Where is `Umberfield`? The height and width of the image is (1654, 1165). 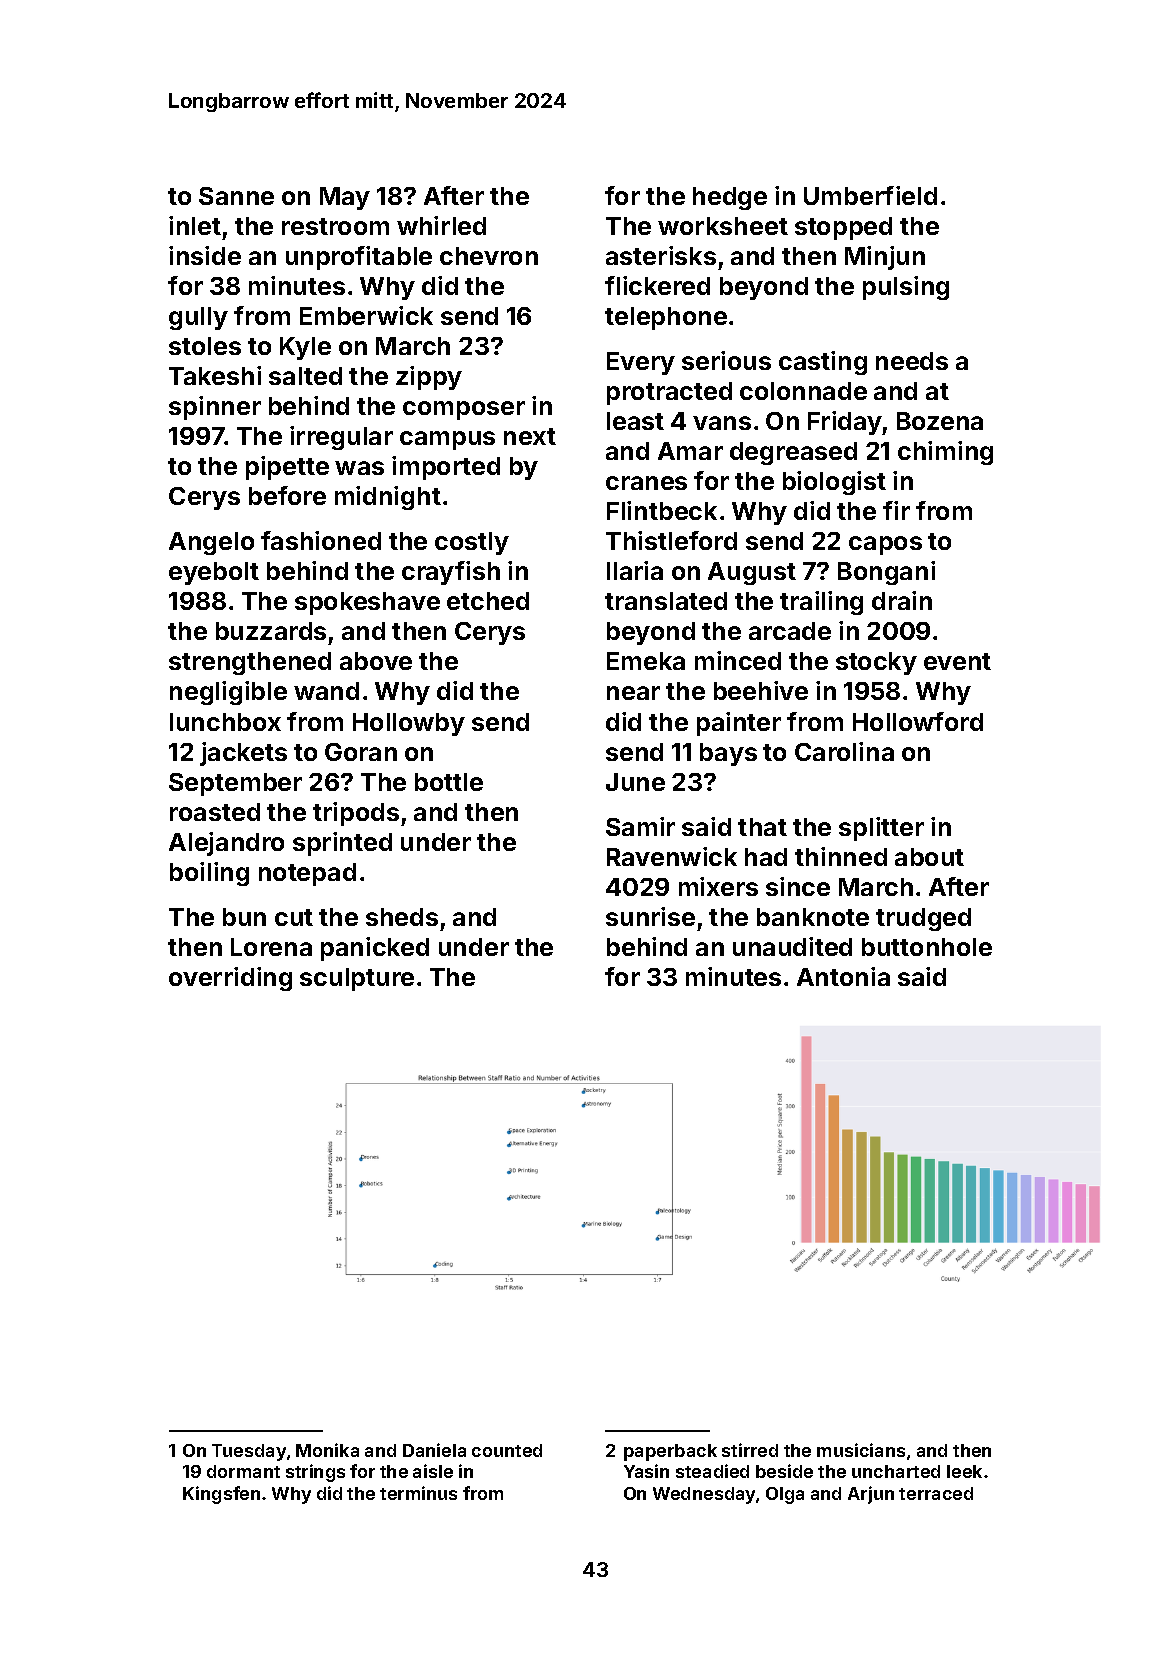 Umberfield is located at coordinates (870, 195).
